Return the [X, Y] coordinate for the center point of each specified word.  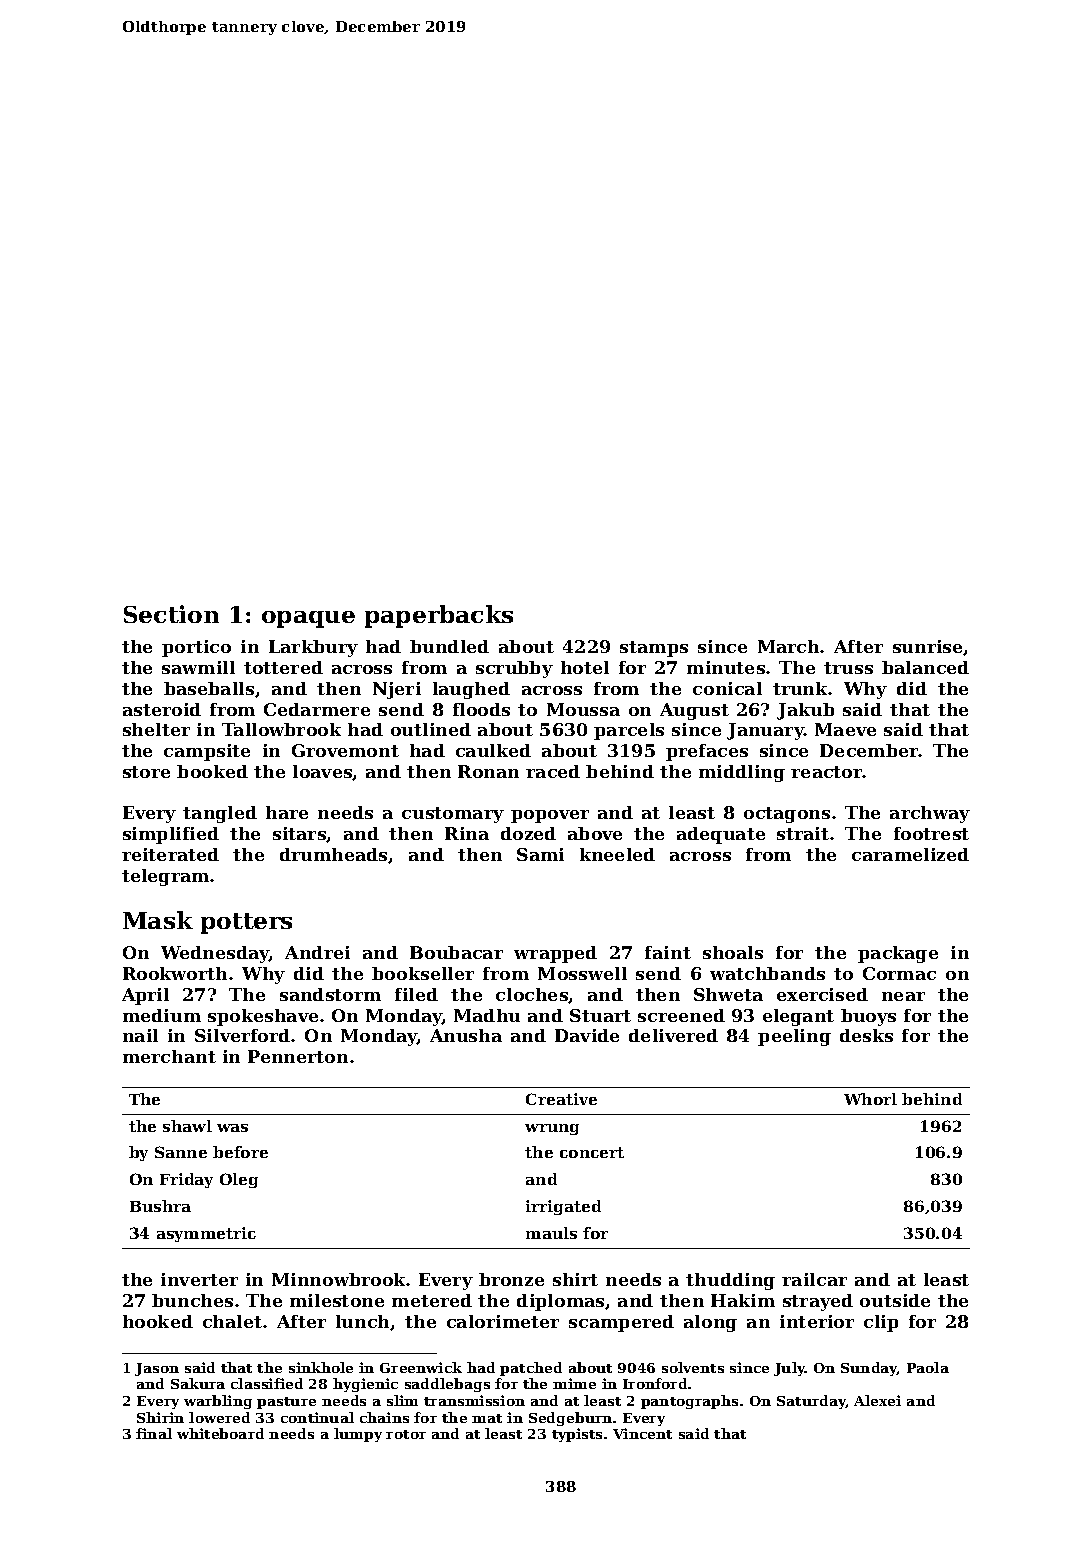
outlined [431, 729]
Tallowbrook [281, 729]
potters [246, 923]
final [154, 1433]
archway [930, 814]
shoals [733, 952]
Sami [540, 854]
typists [577, 1435]
